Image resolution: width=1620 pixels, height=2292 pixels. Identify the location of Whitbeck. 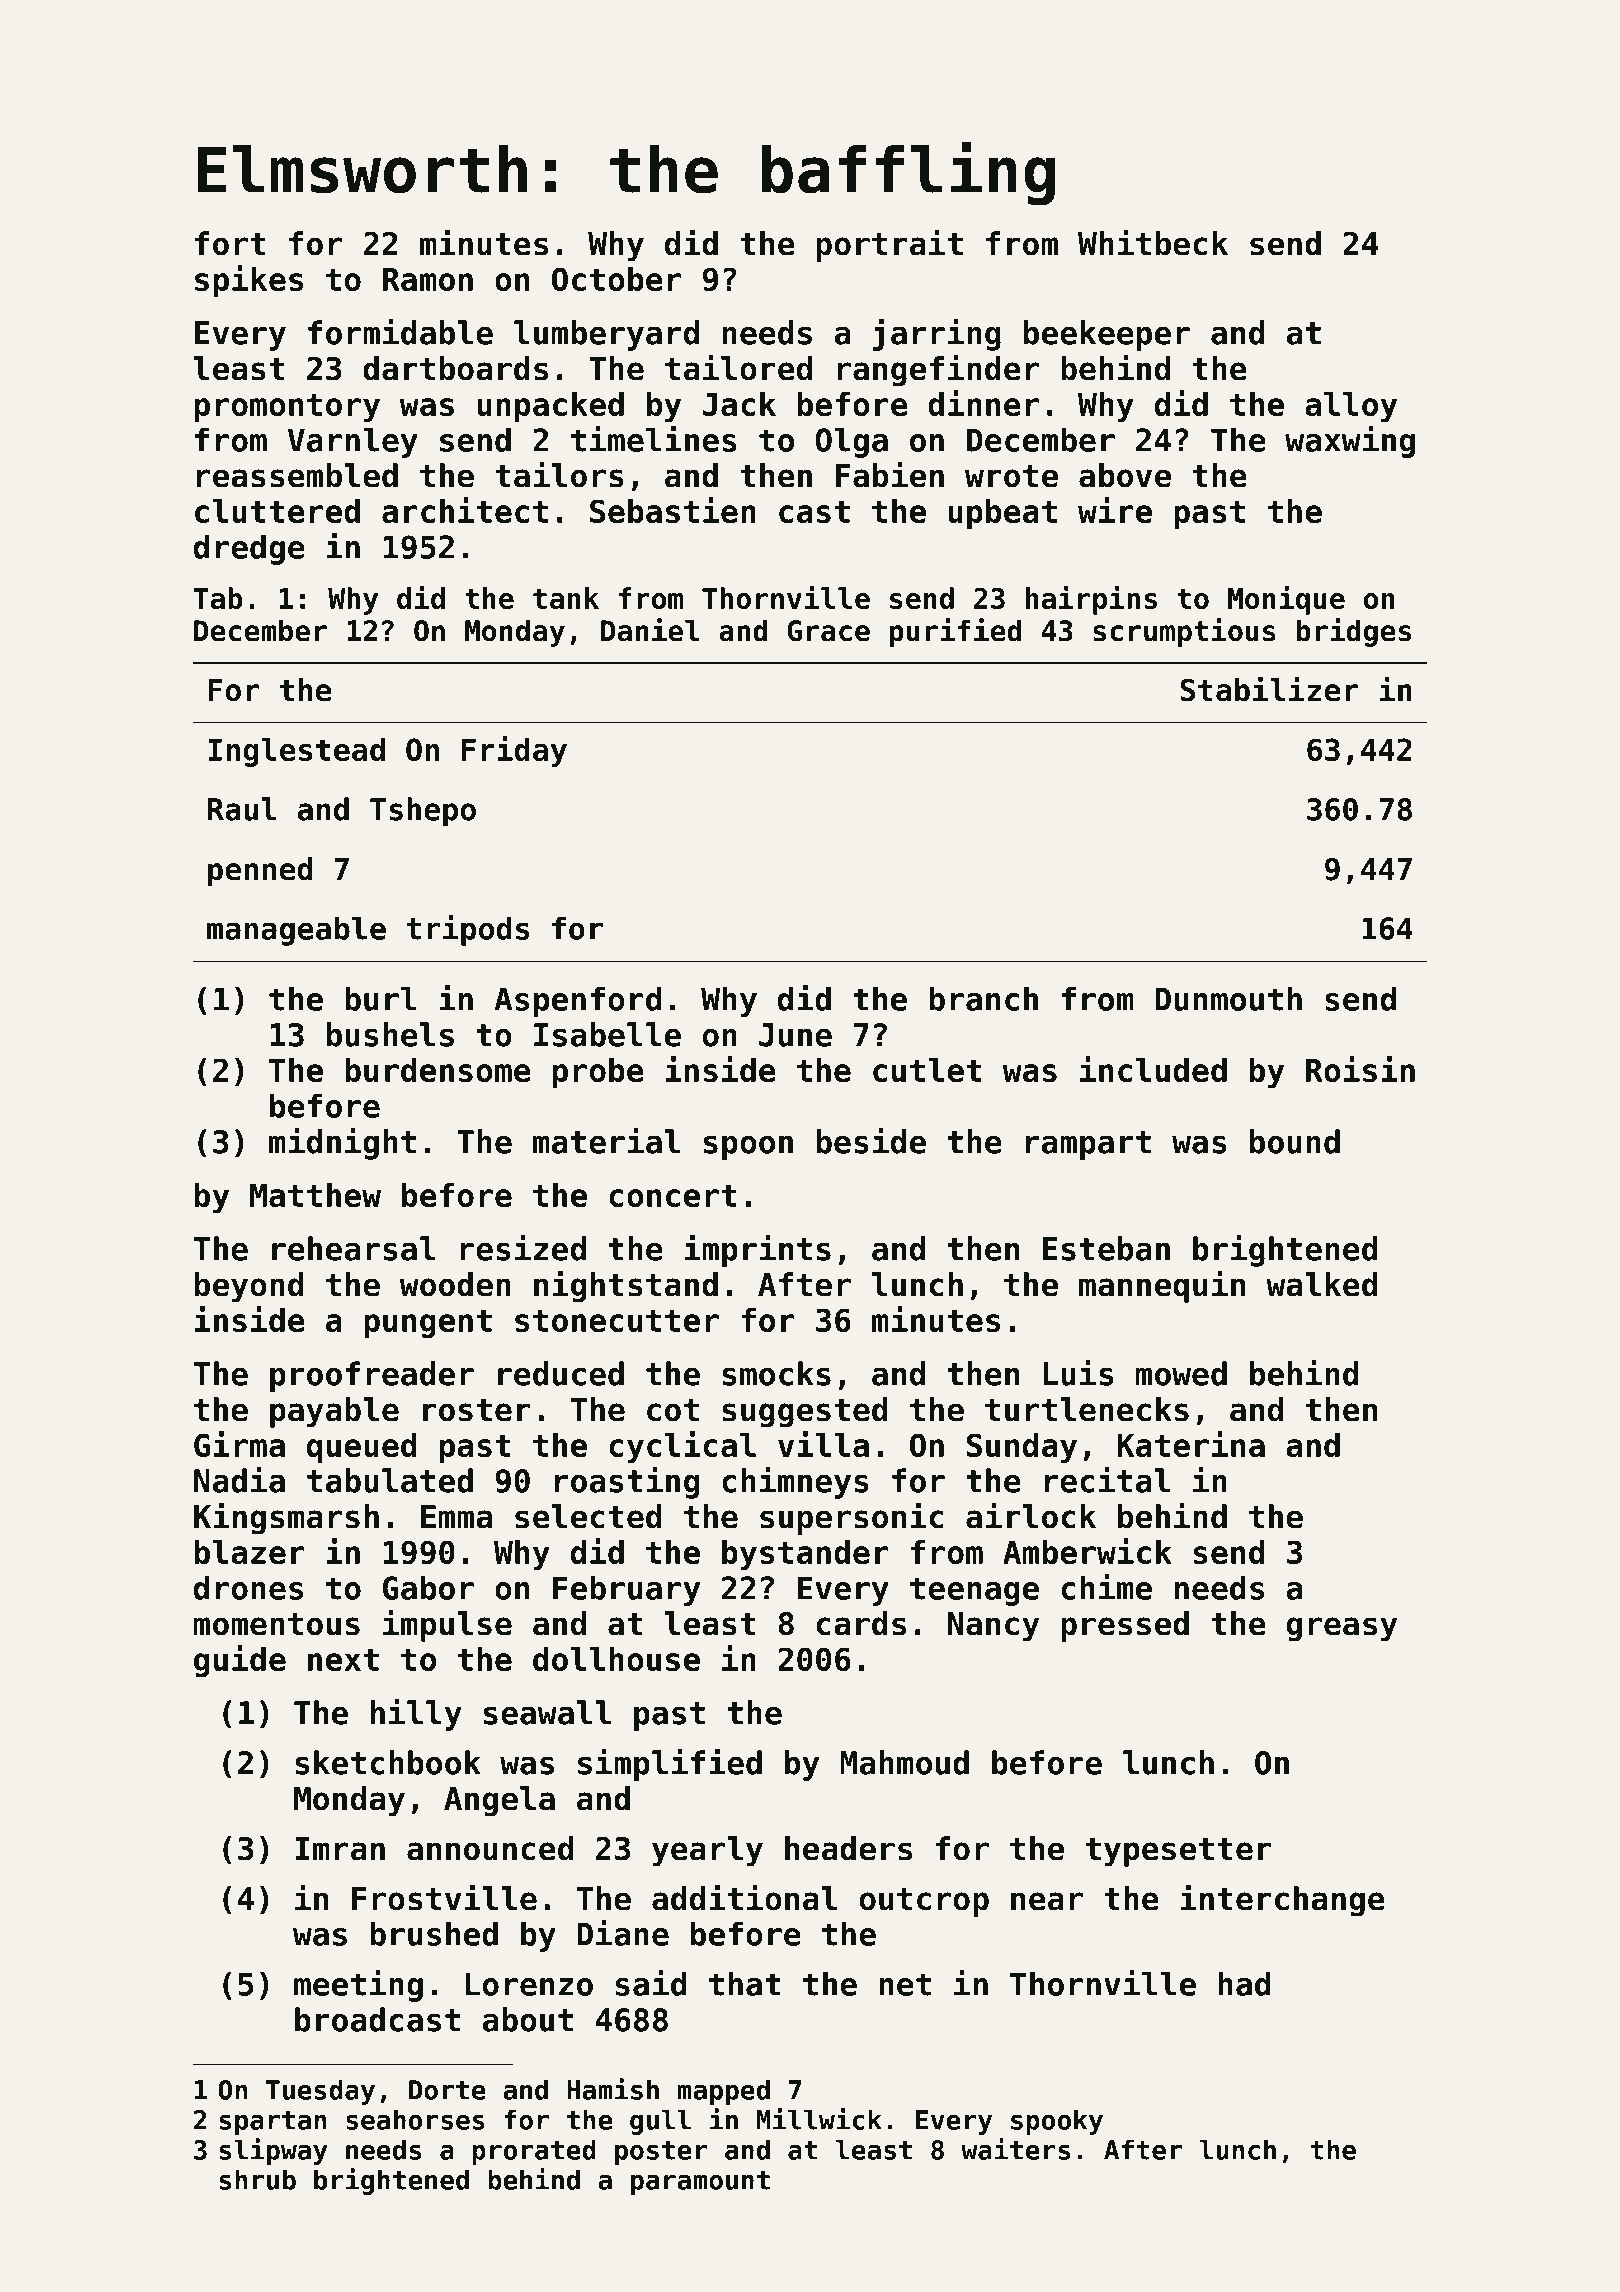
(1153, 242).
